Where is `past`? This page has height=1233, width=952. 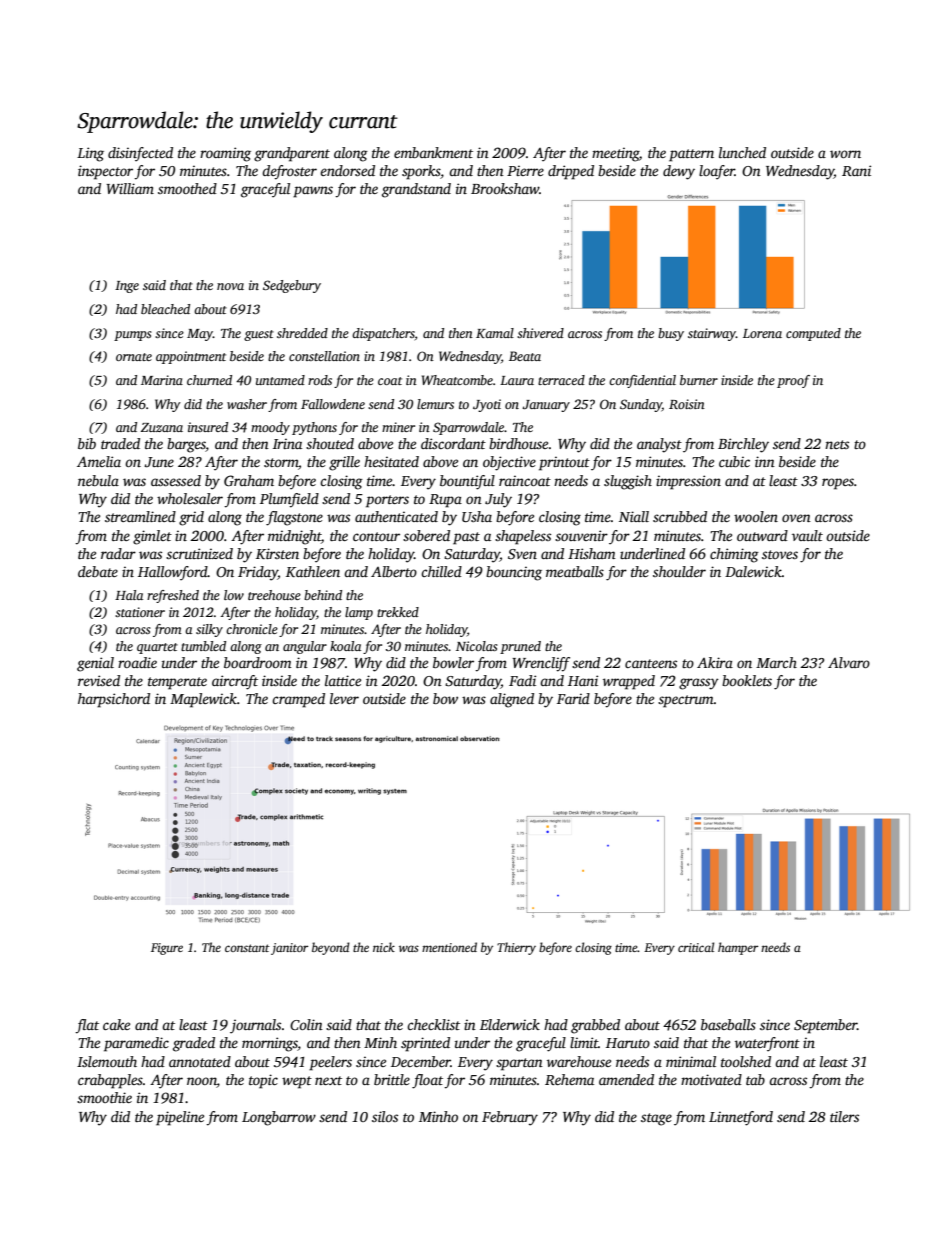
past is located at coordinates (466, 538).
